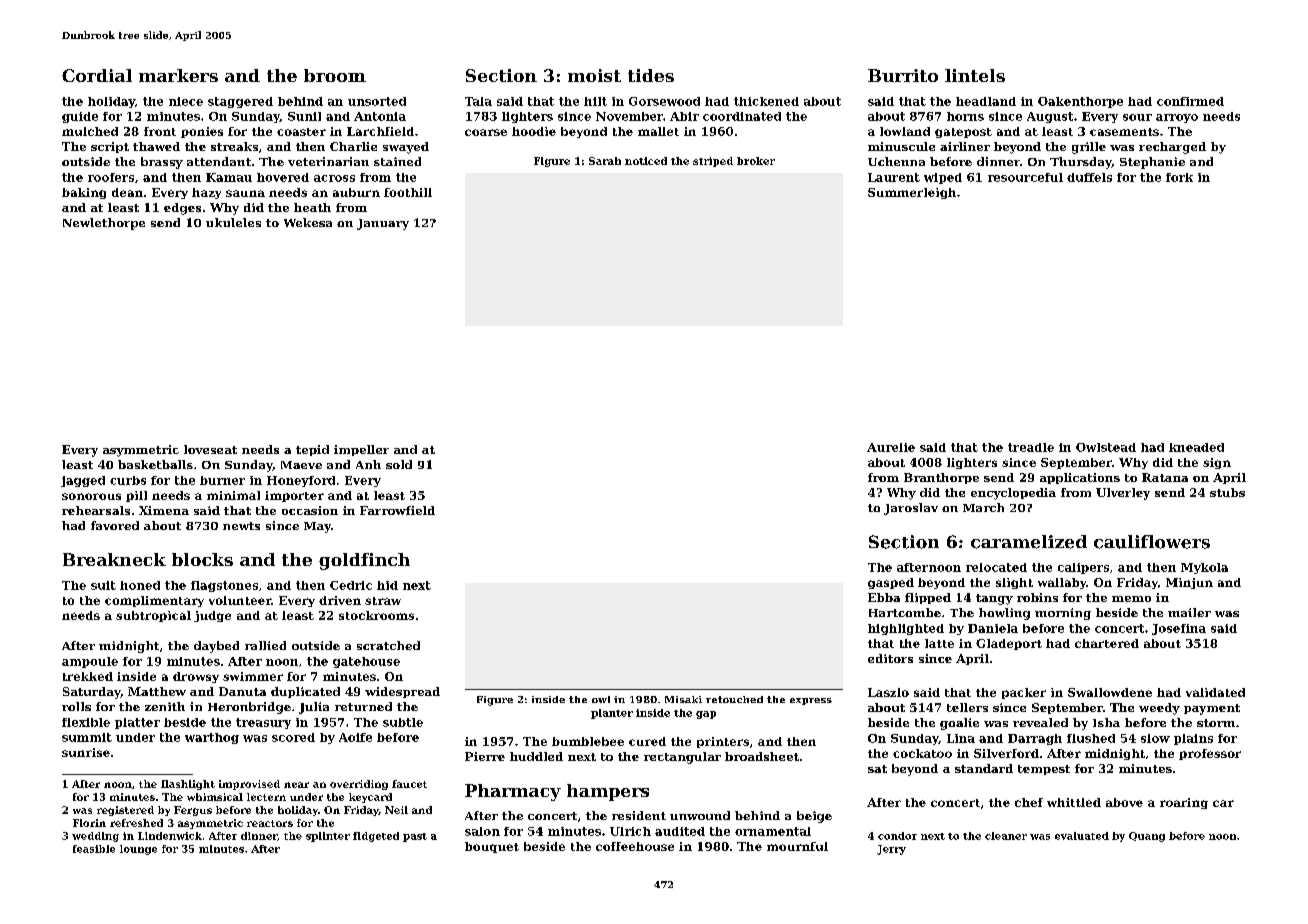 The width and height of the page is (1308, 924). What do you see at coordinates (1190, 101) in the page?
I see `confirmed` at bounding box center [1190, 101].
